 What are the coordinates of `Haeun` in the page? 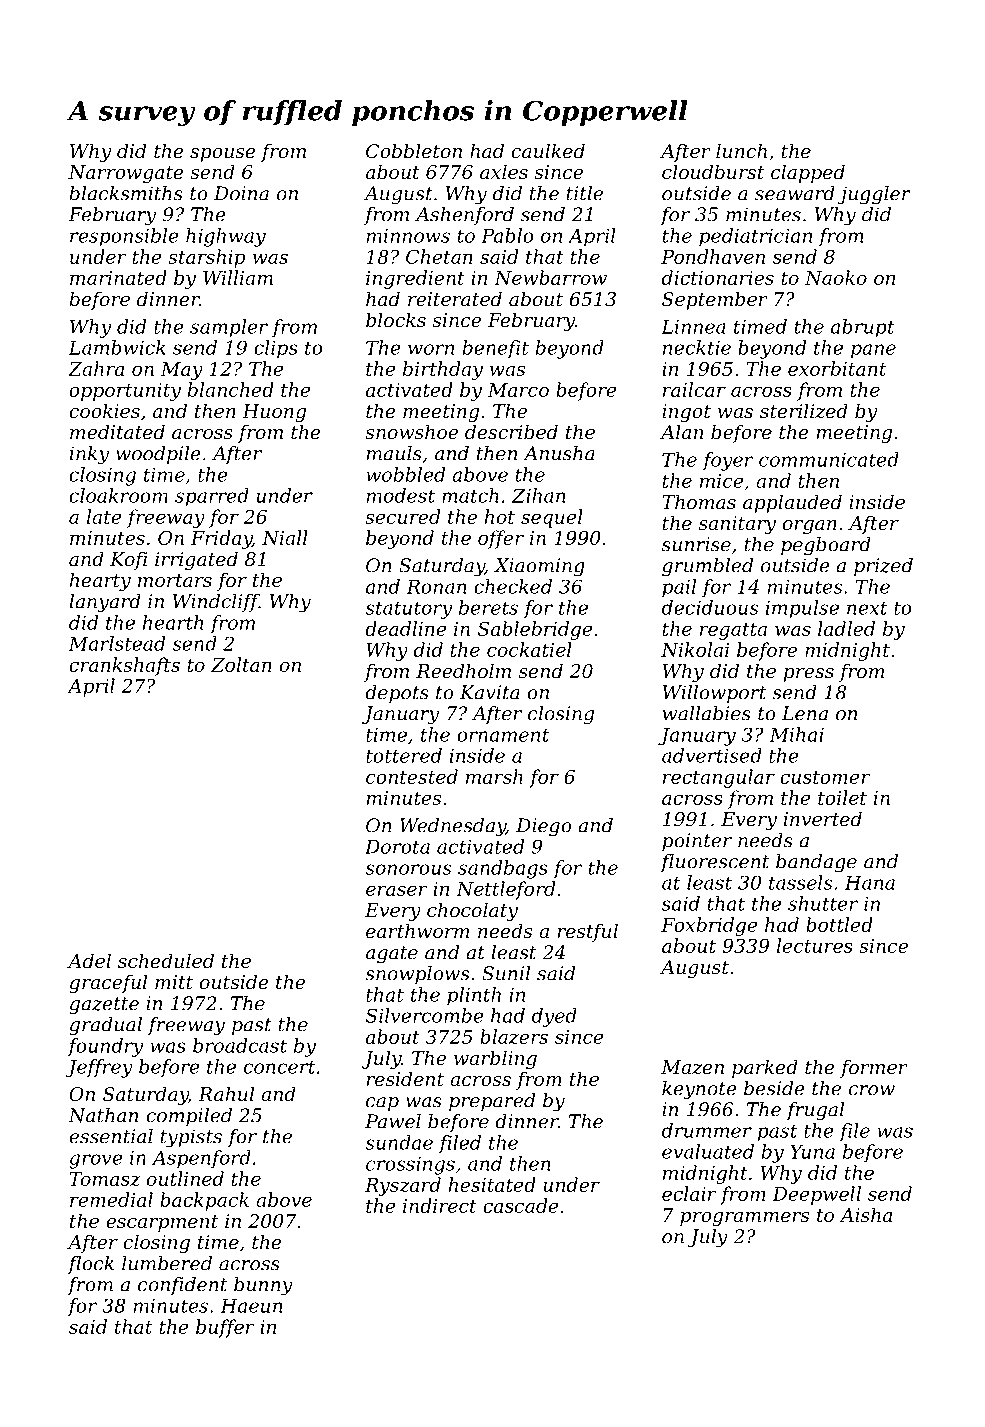 It's located at (252, 1305).
